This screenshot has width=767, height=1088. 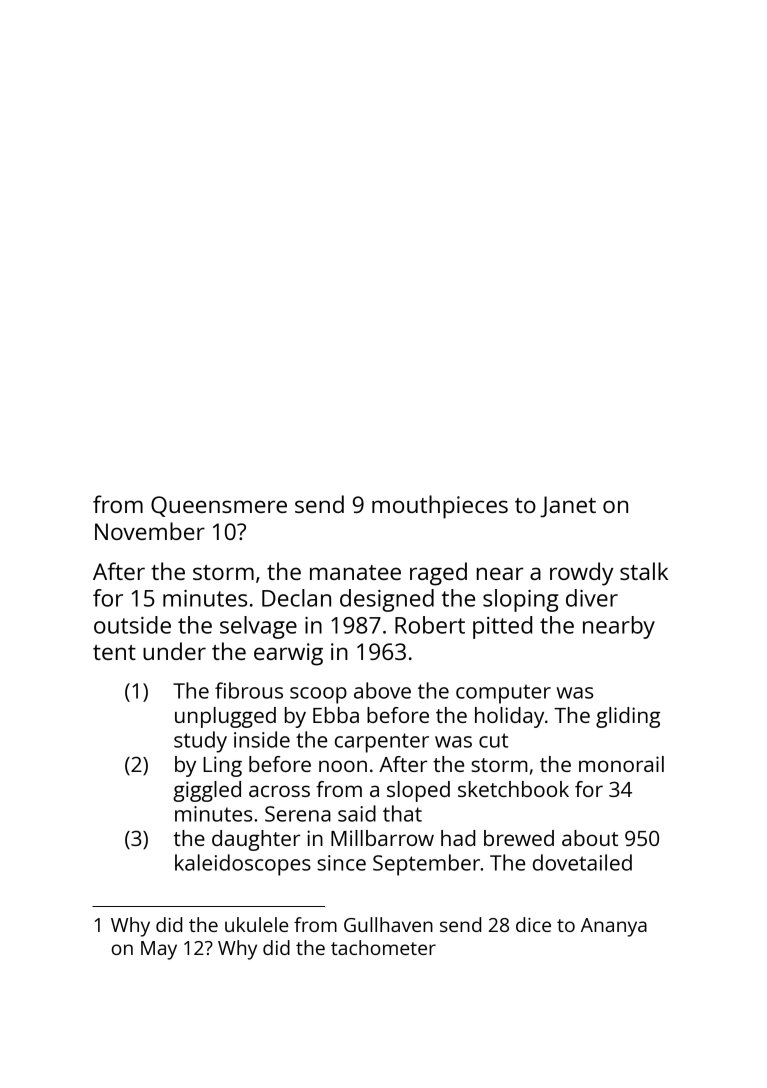 I want to click on Janet, so click(x=568, y=507).
